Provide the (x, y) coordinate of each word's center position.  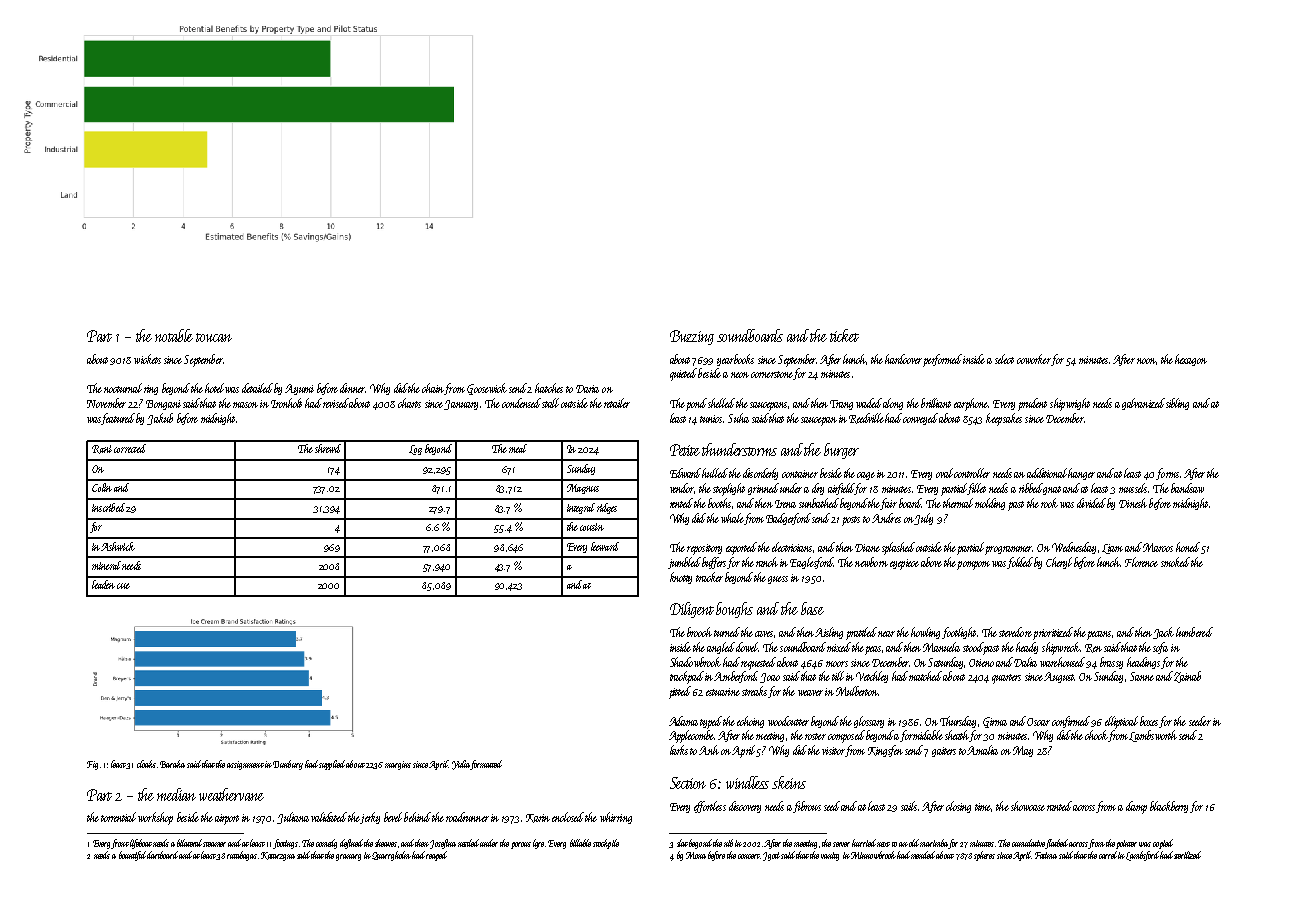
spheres (984, 856)
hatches (549, 388)
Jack (1163, 633)
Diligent (692, 610)
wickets (147, 359)
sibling (1177, 404)
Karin (538, 818)
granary (348, 857)
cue (123, 586)
